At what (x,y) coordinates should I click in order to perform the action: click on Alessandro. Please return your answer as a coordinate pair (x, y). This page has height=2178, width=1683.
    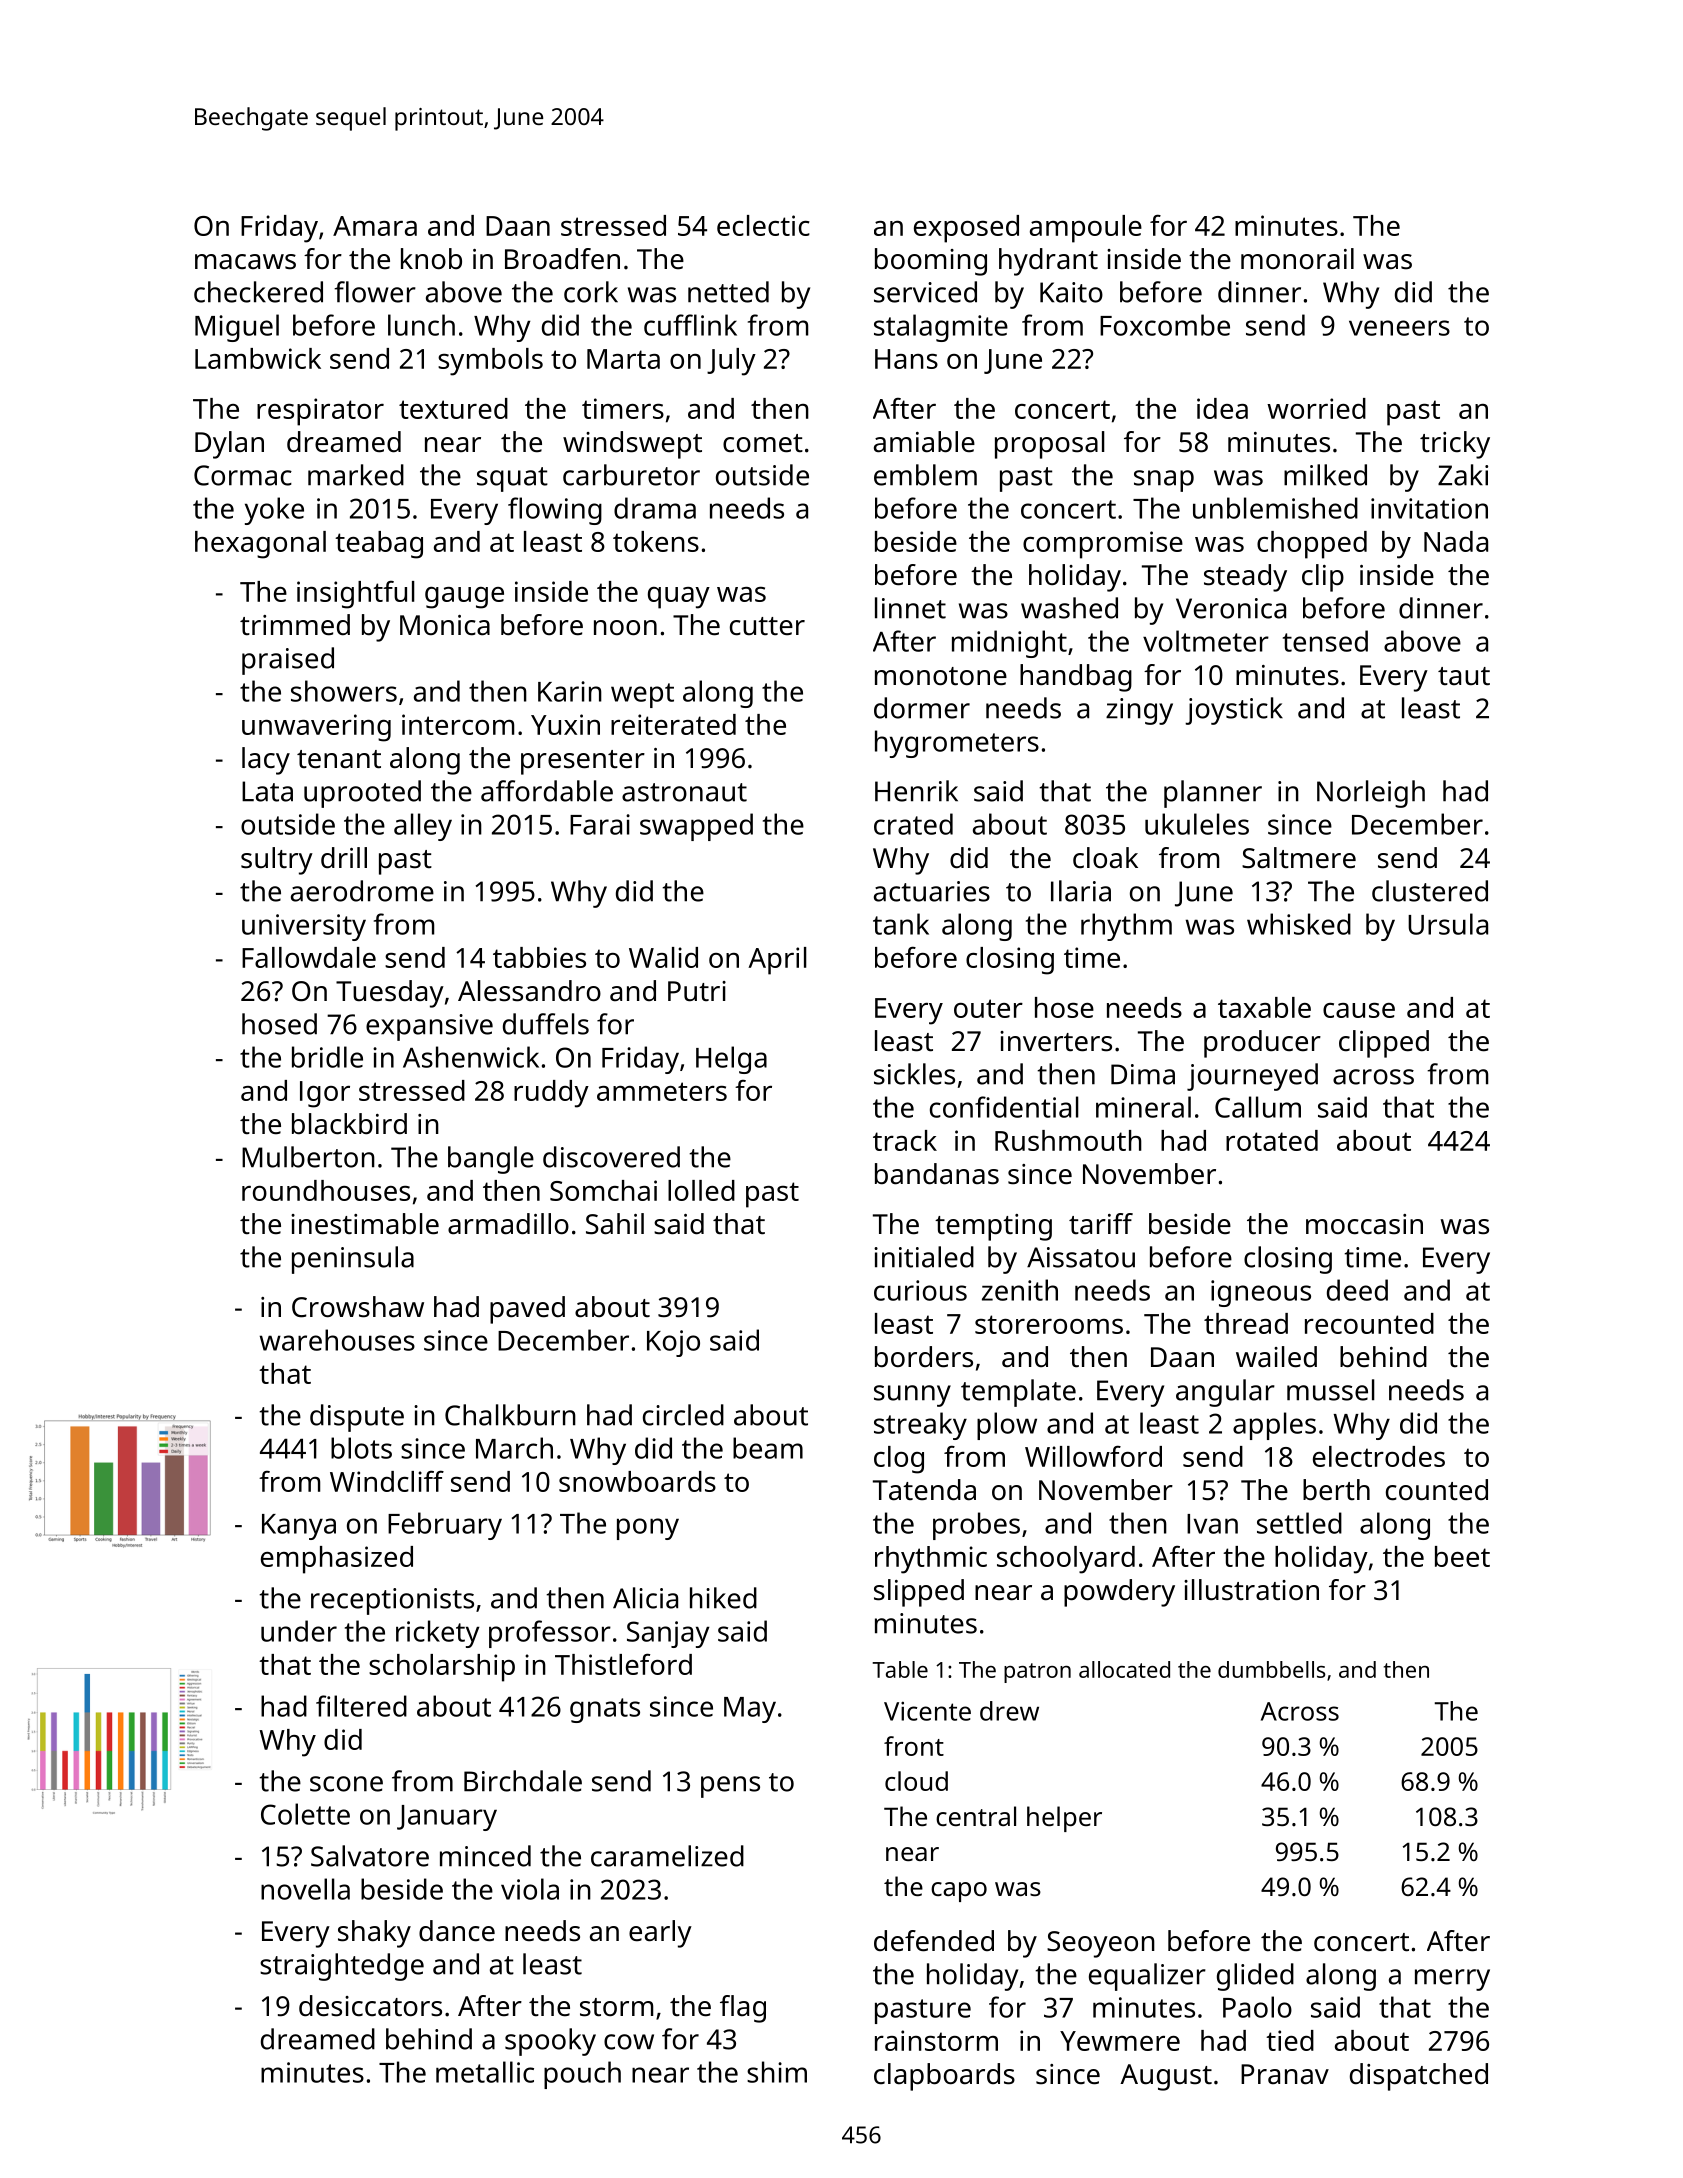
    Looking at the image, I should click on (529, 991).
